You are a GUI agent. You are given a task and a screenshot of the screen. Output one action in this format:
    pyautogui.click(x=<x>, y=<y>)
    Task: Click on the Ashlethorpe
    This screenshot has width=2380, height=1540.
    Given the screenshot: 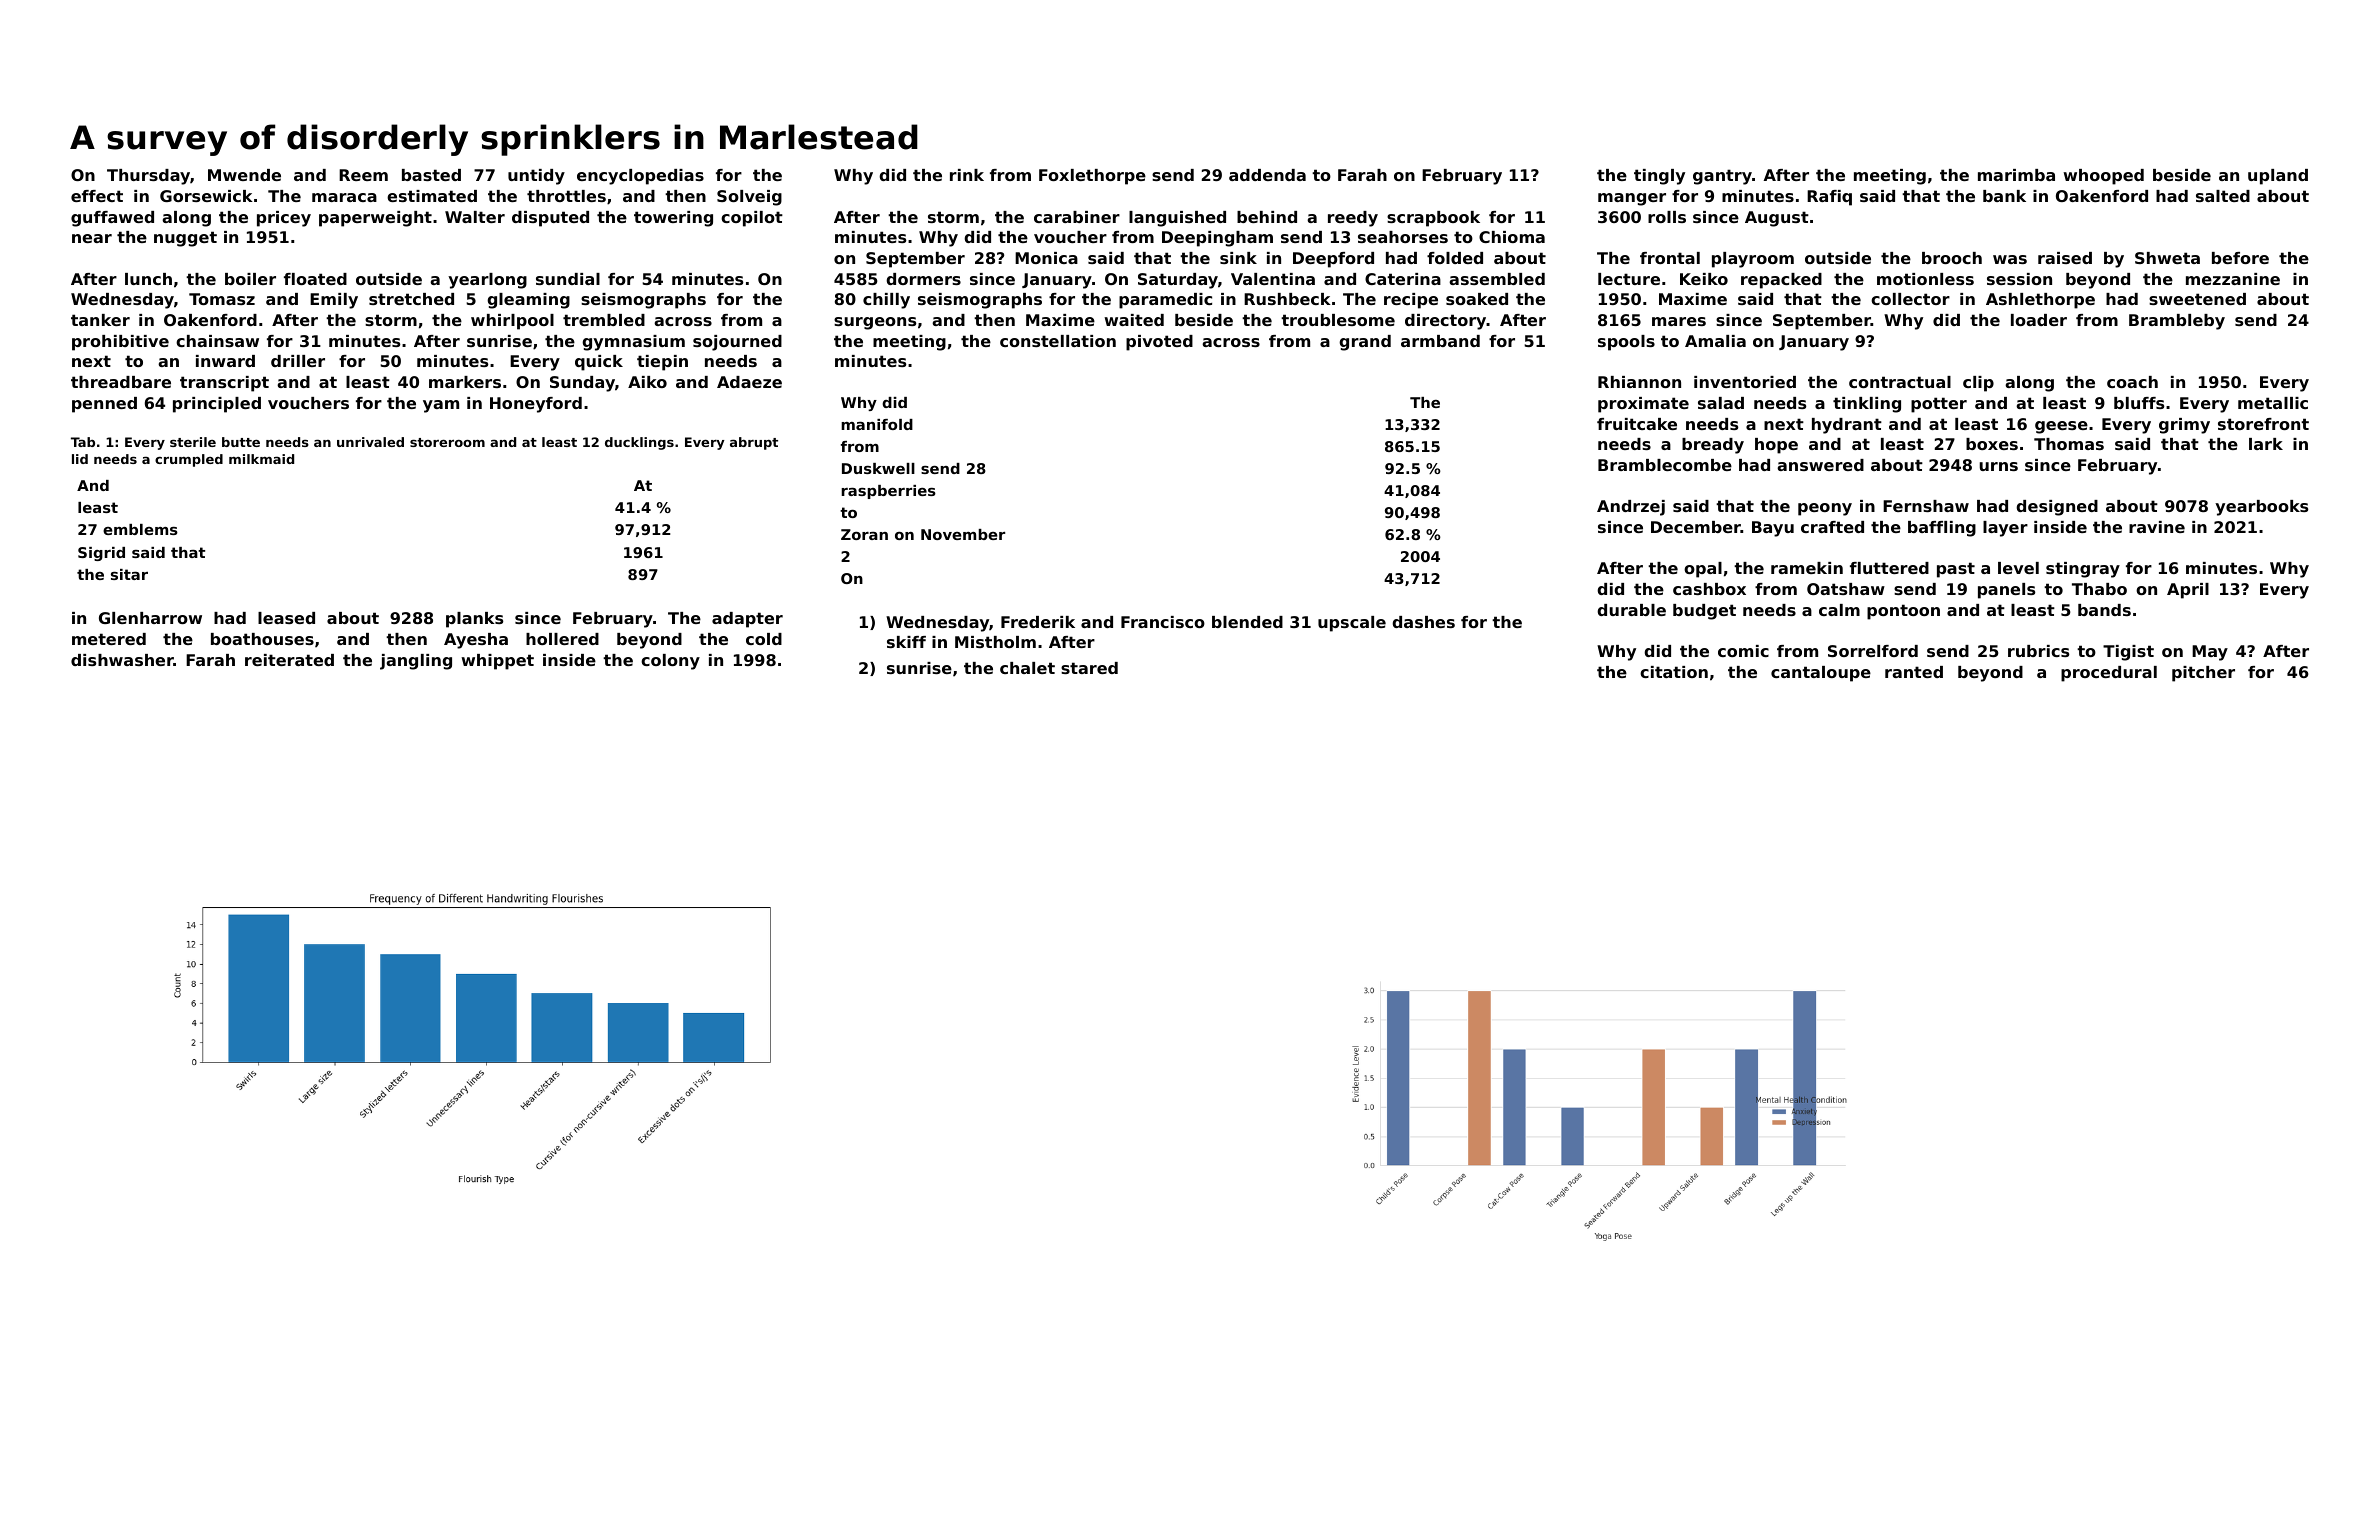 What is the action you would take?
    pyautogui.click(x=2040, y=301)
